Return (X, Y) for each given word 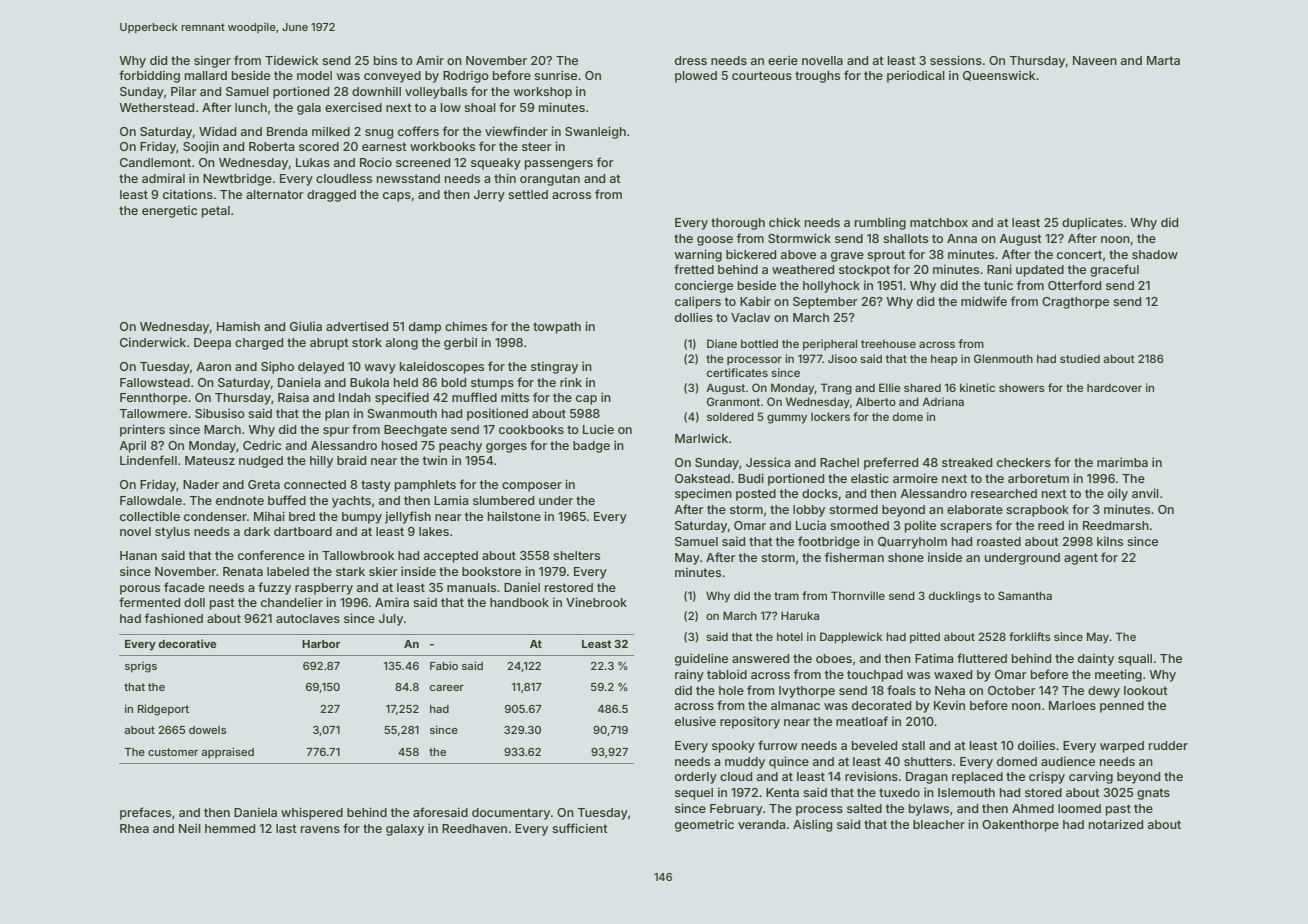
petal (216, 212)
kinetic (977, 387)
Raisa (293, 397)
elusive (695, 721)
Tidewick (292, 60)
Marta (1163, 60)
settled (528, 194)
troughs (817, 77)
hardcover (1114, 388)
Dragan (927, 778)
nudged (261, 462)
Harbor (321, 644)
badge (591, 447)
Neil (190, 828)
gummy (787, 419)
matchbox (939, 222)
